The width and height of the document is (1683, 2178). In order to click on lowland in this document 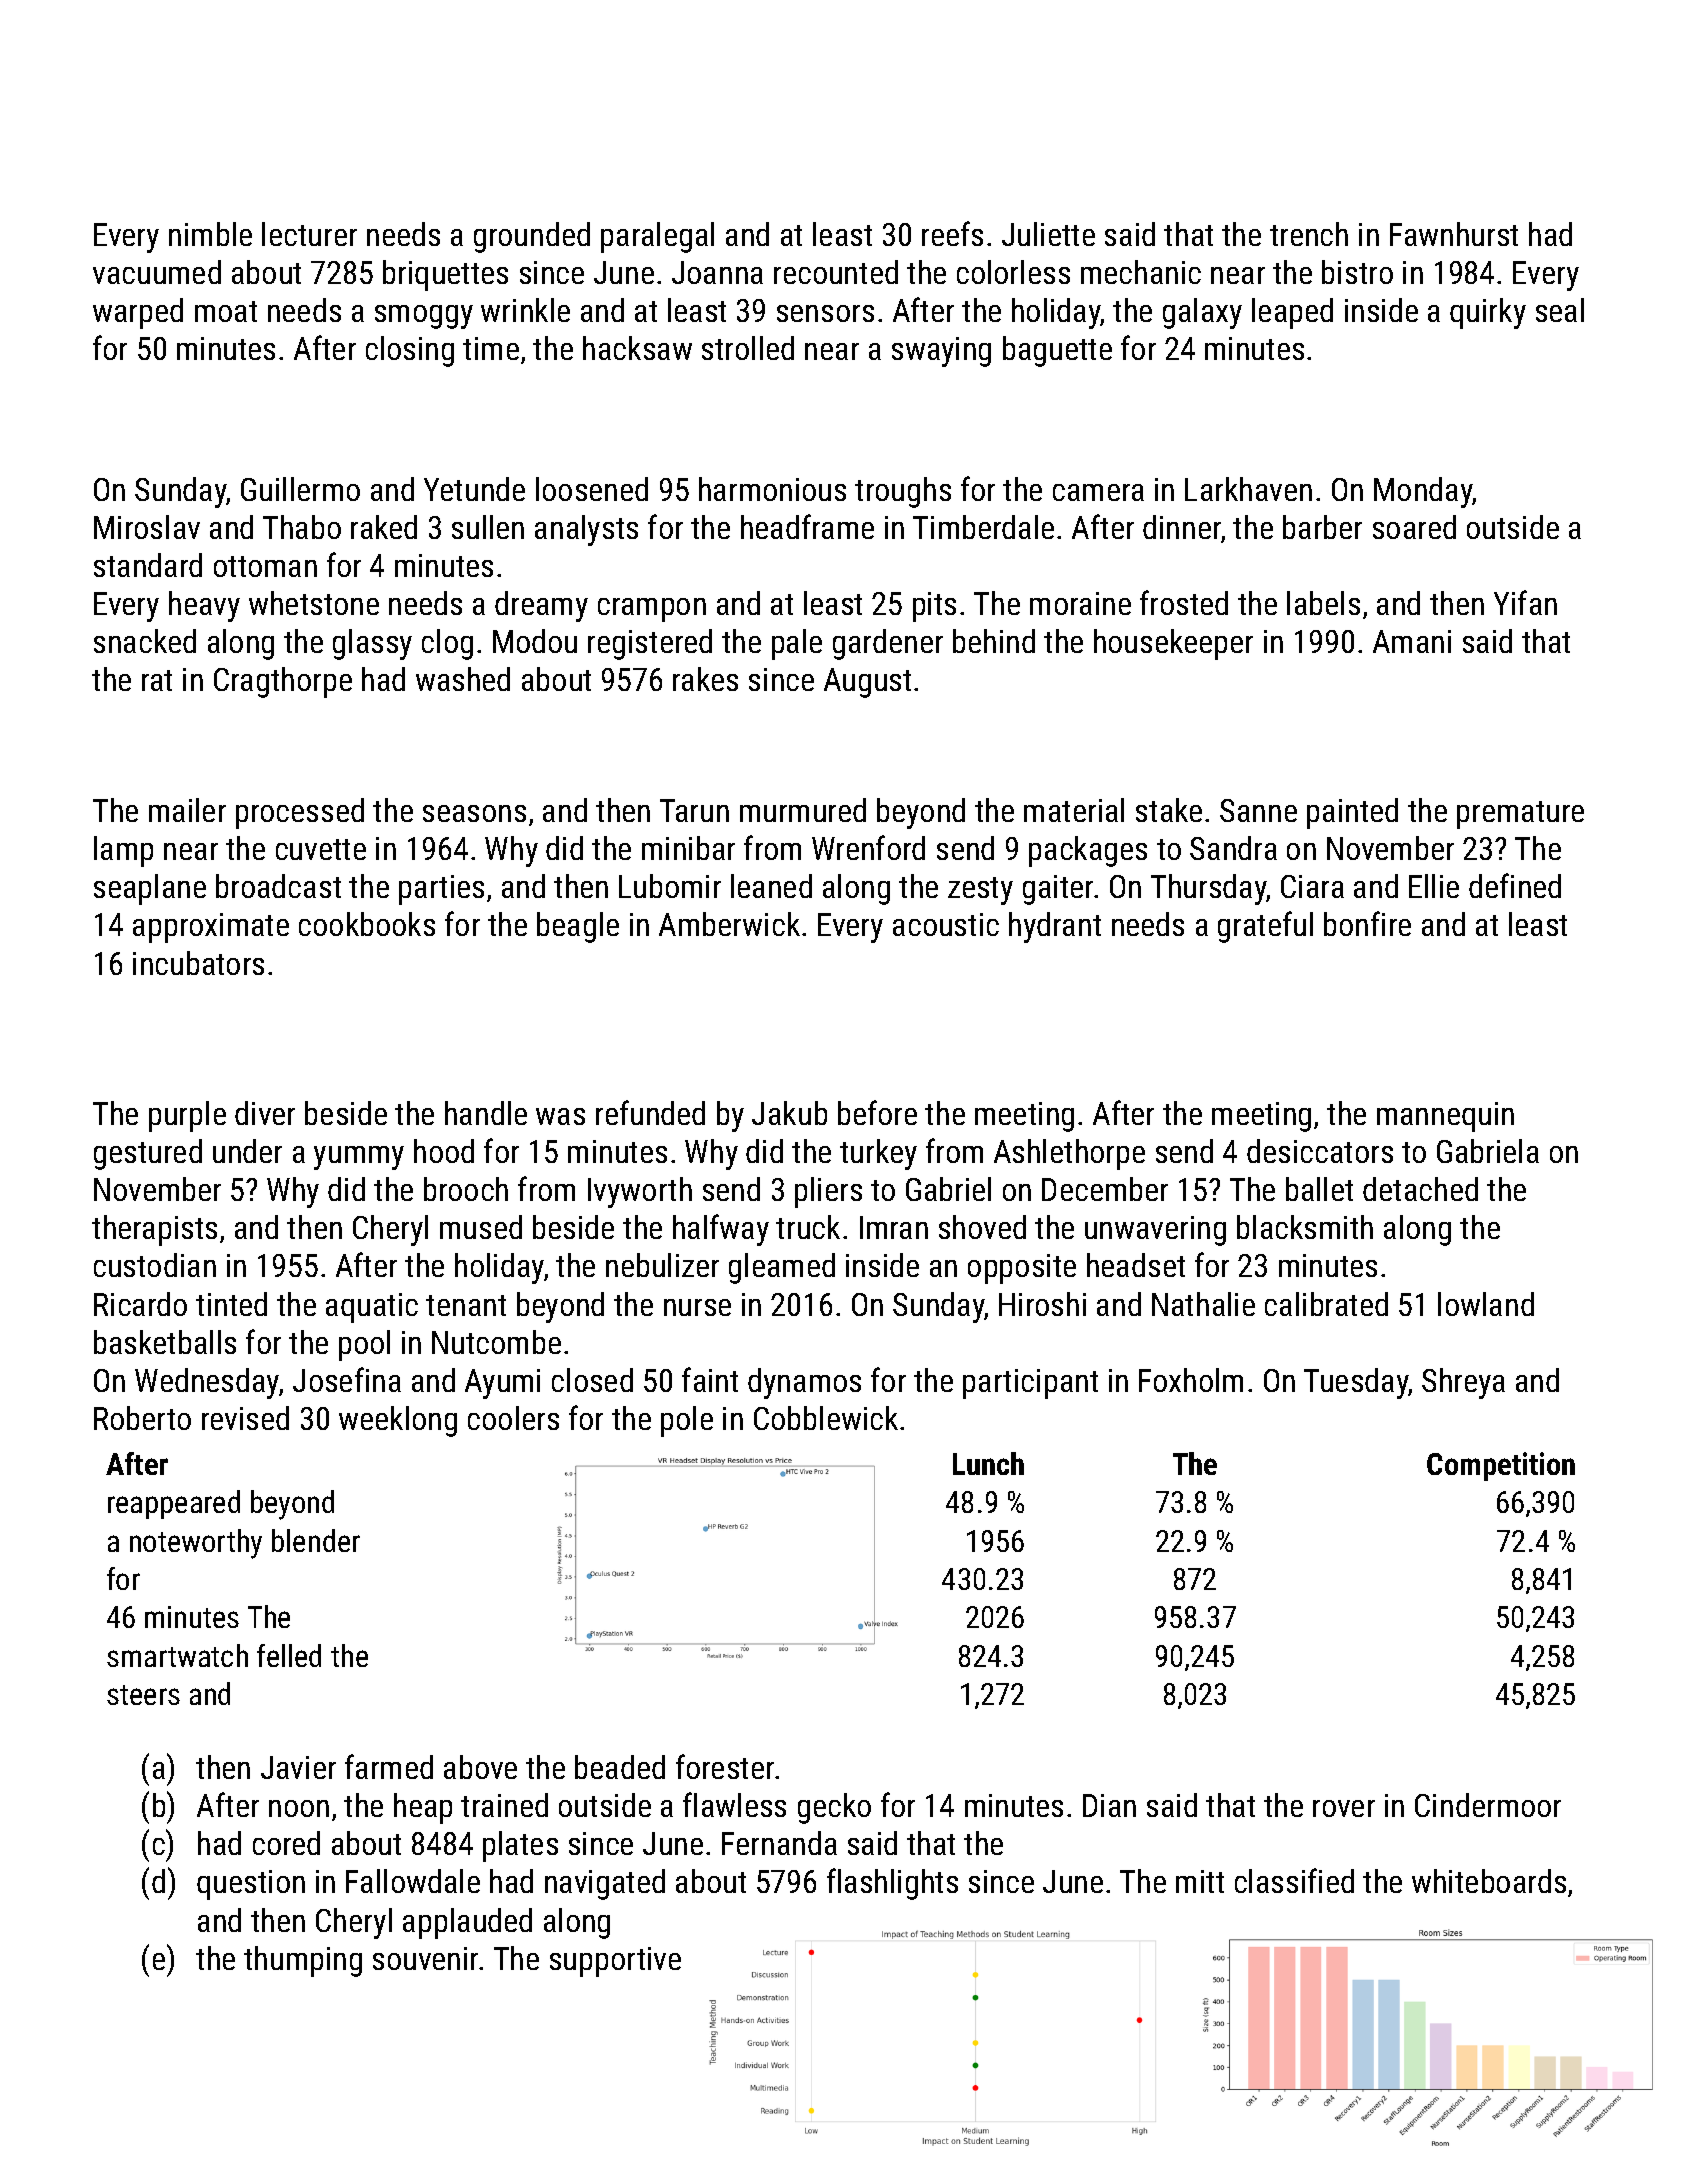, I will do `click(1486, 1304)`.
